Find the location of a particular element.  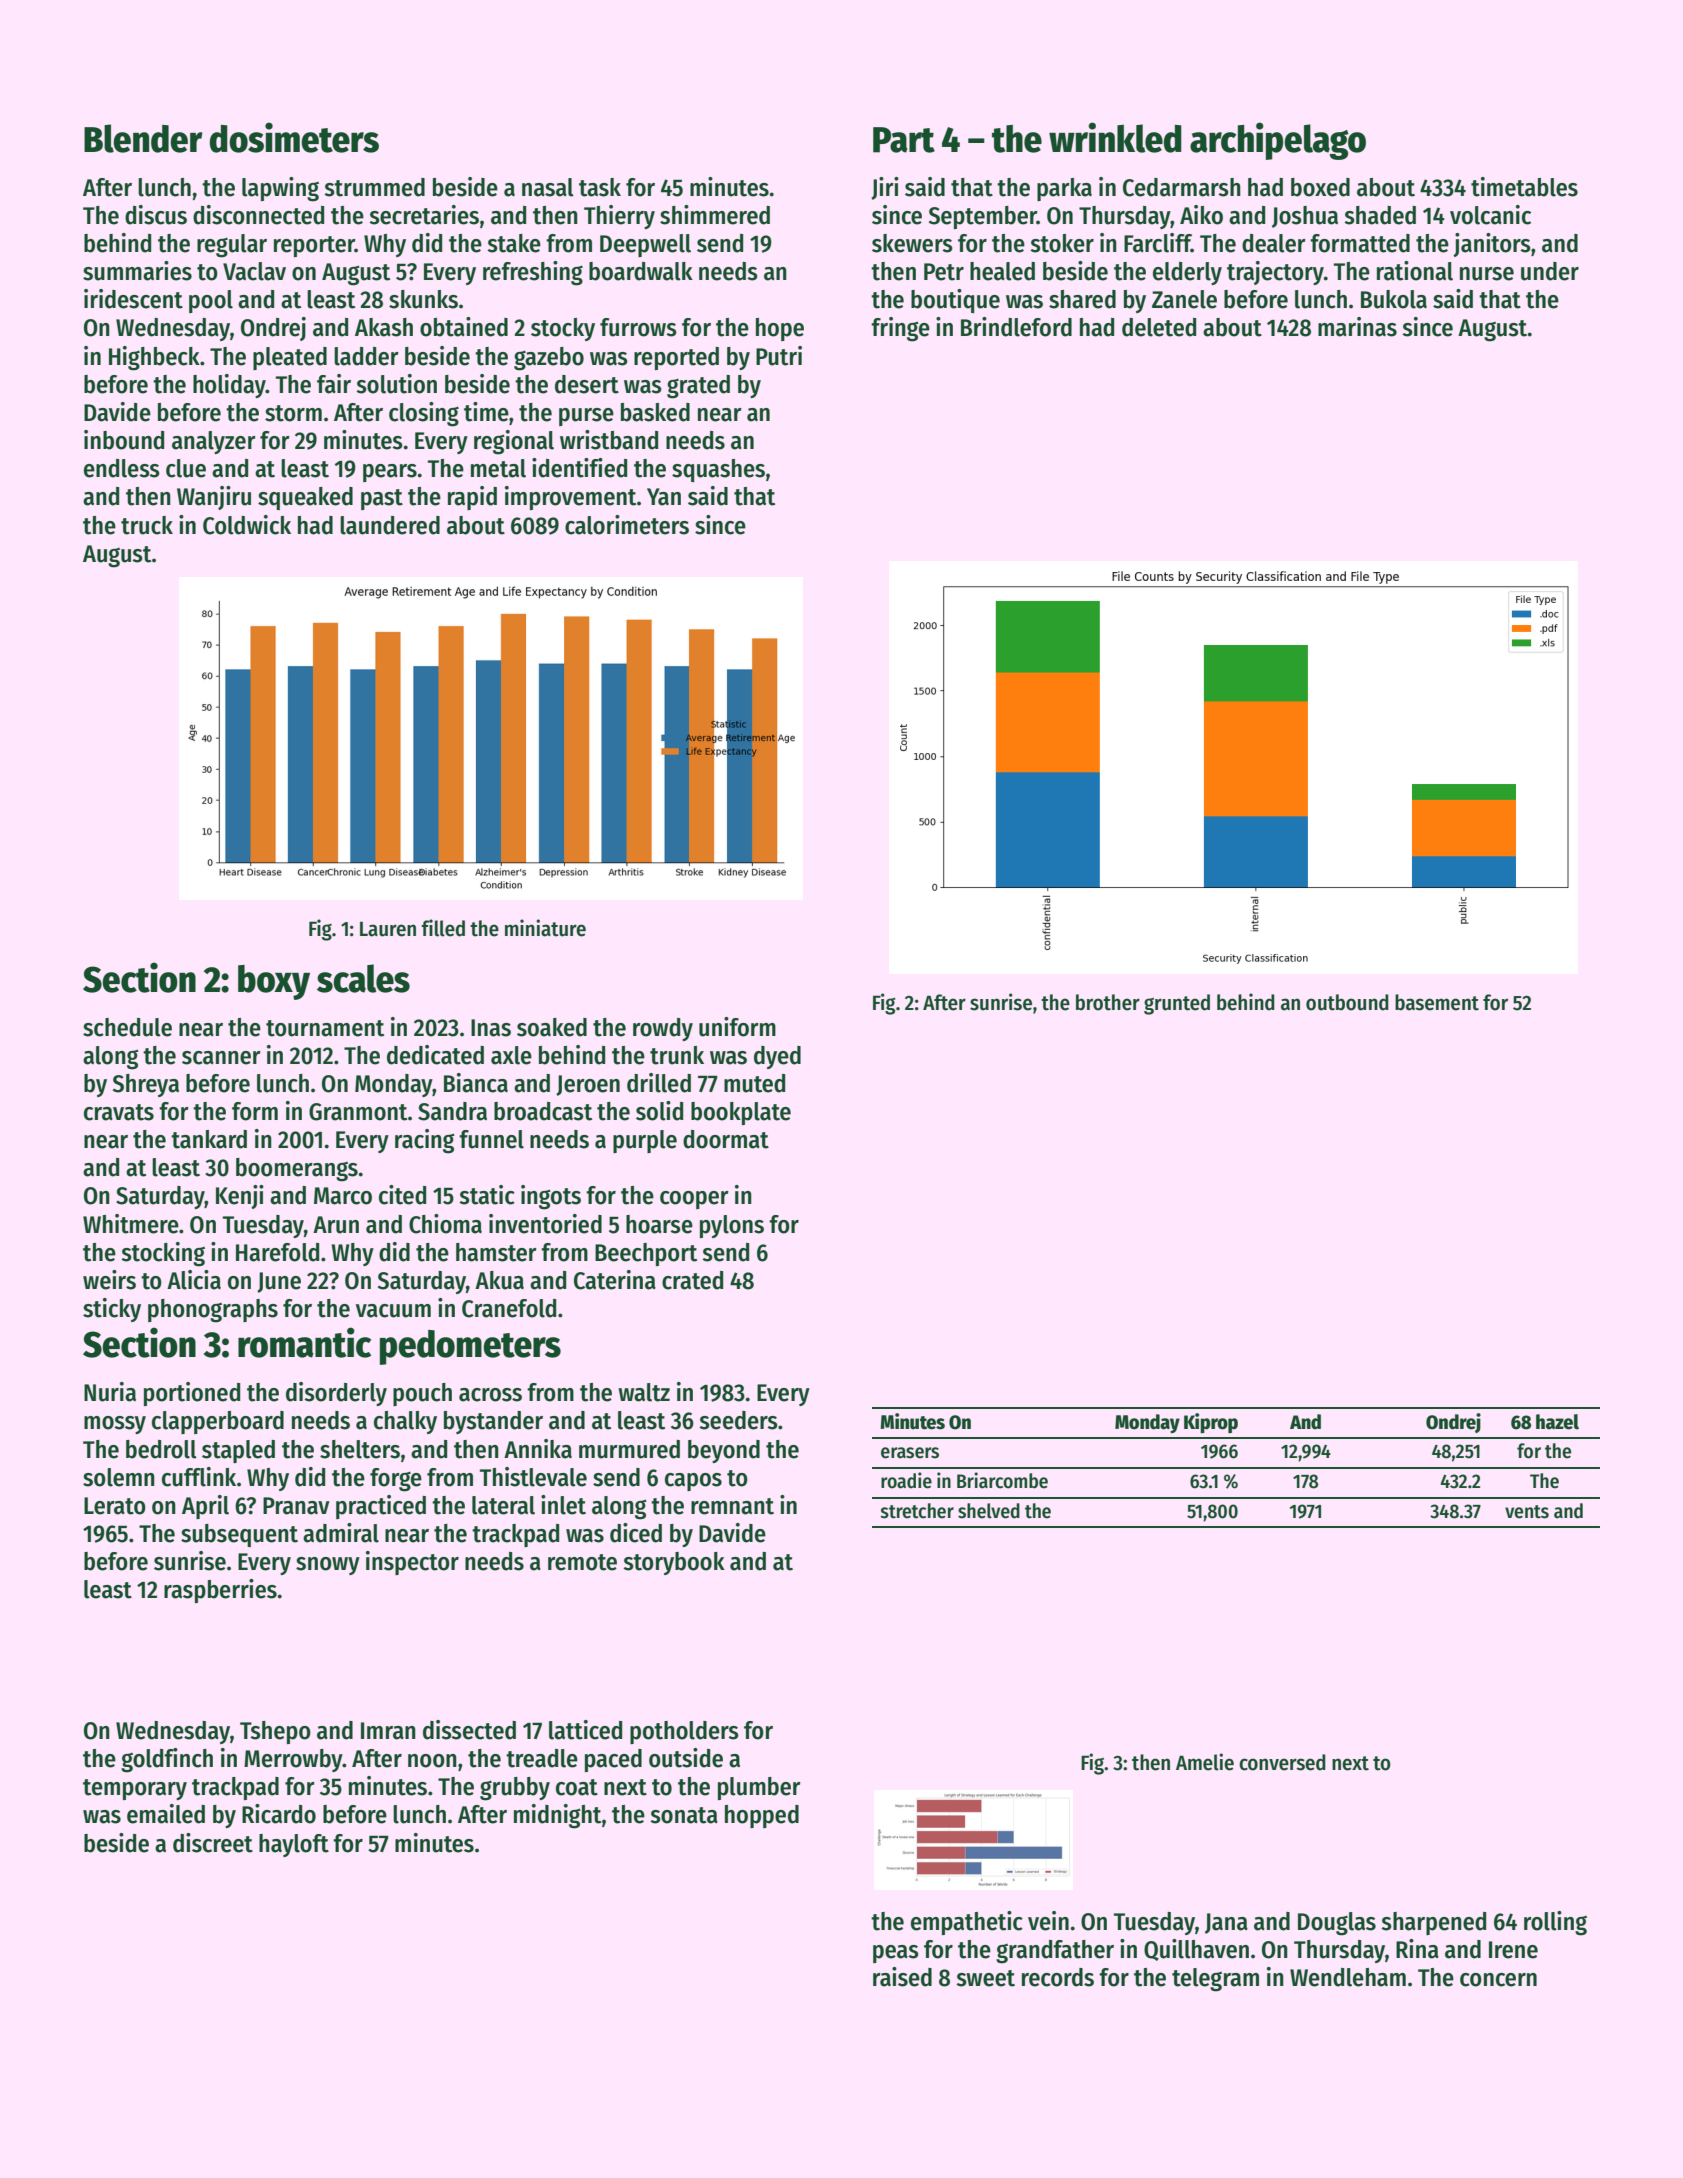

dyed is located at coordinates (777, 1057).
